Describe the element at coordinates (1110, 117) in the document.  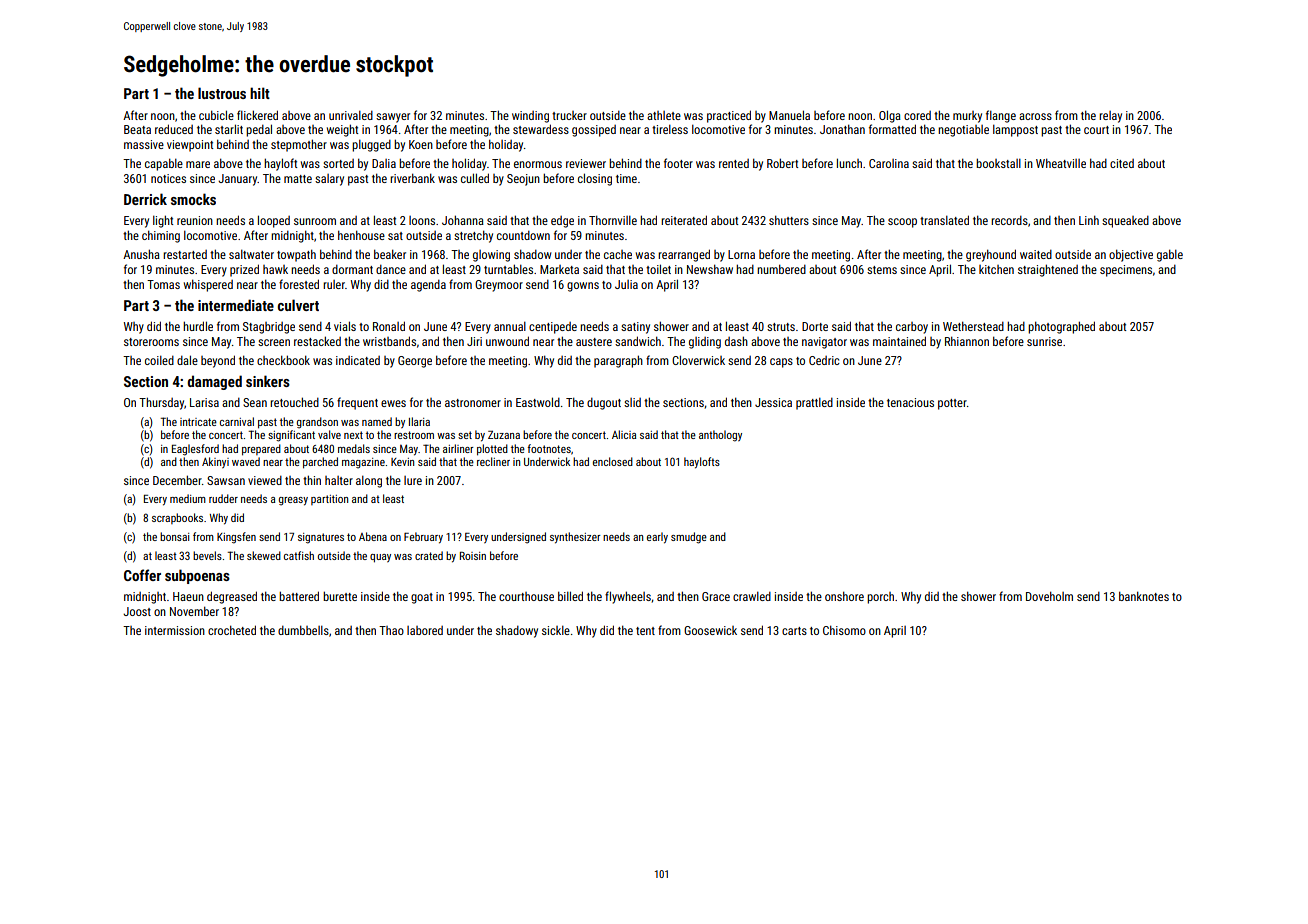
I see `relay` at that location.
